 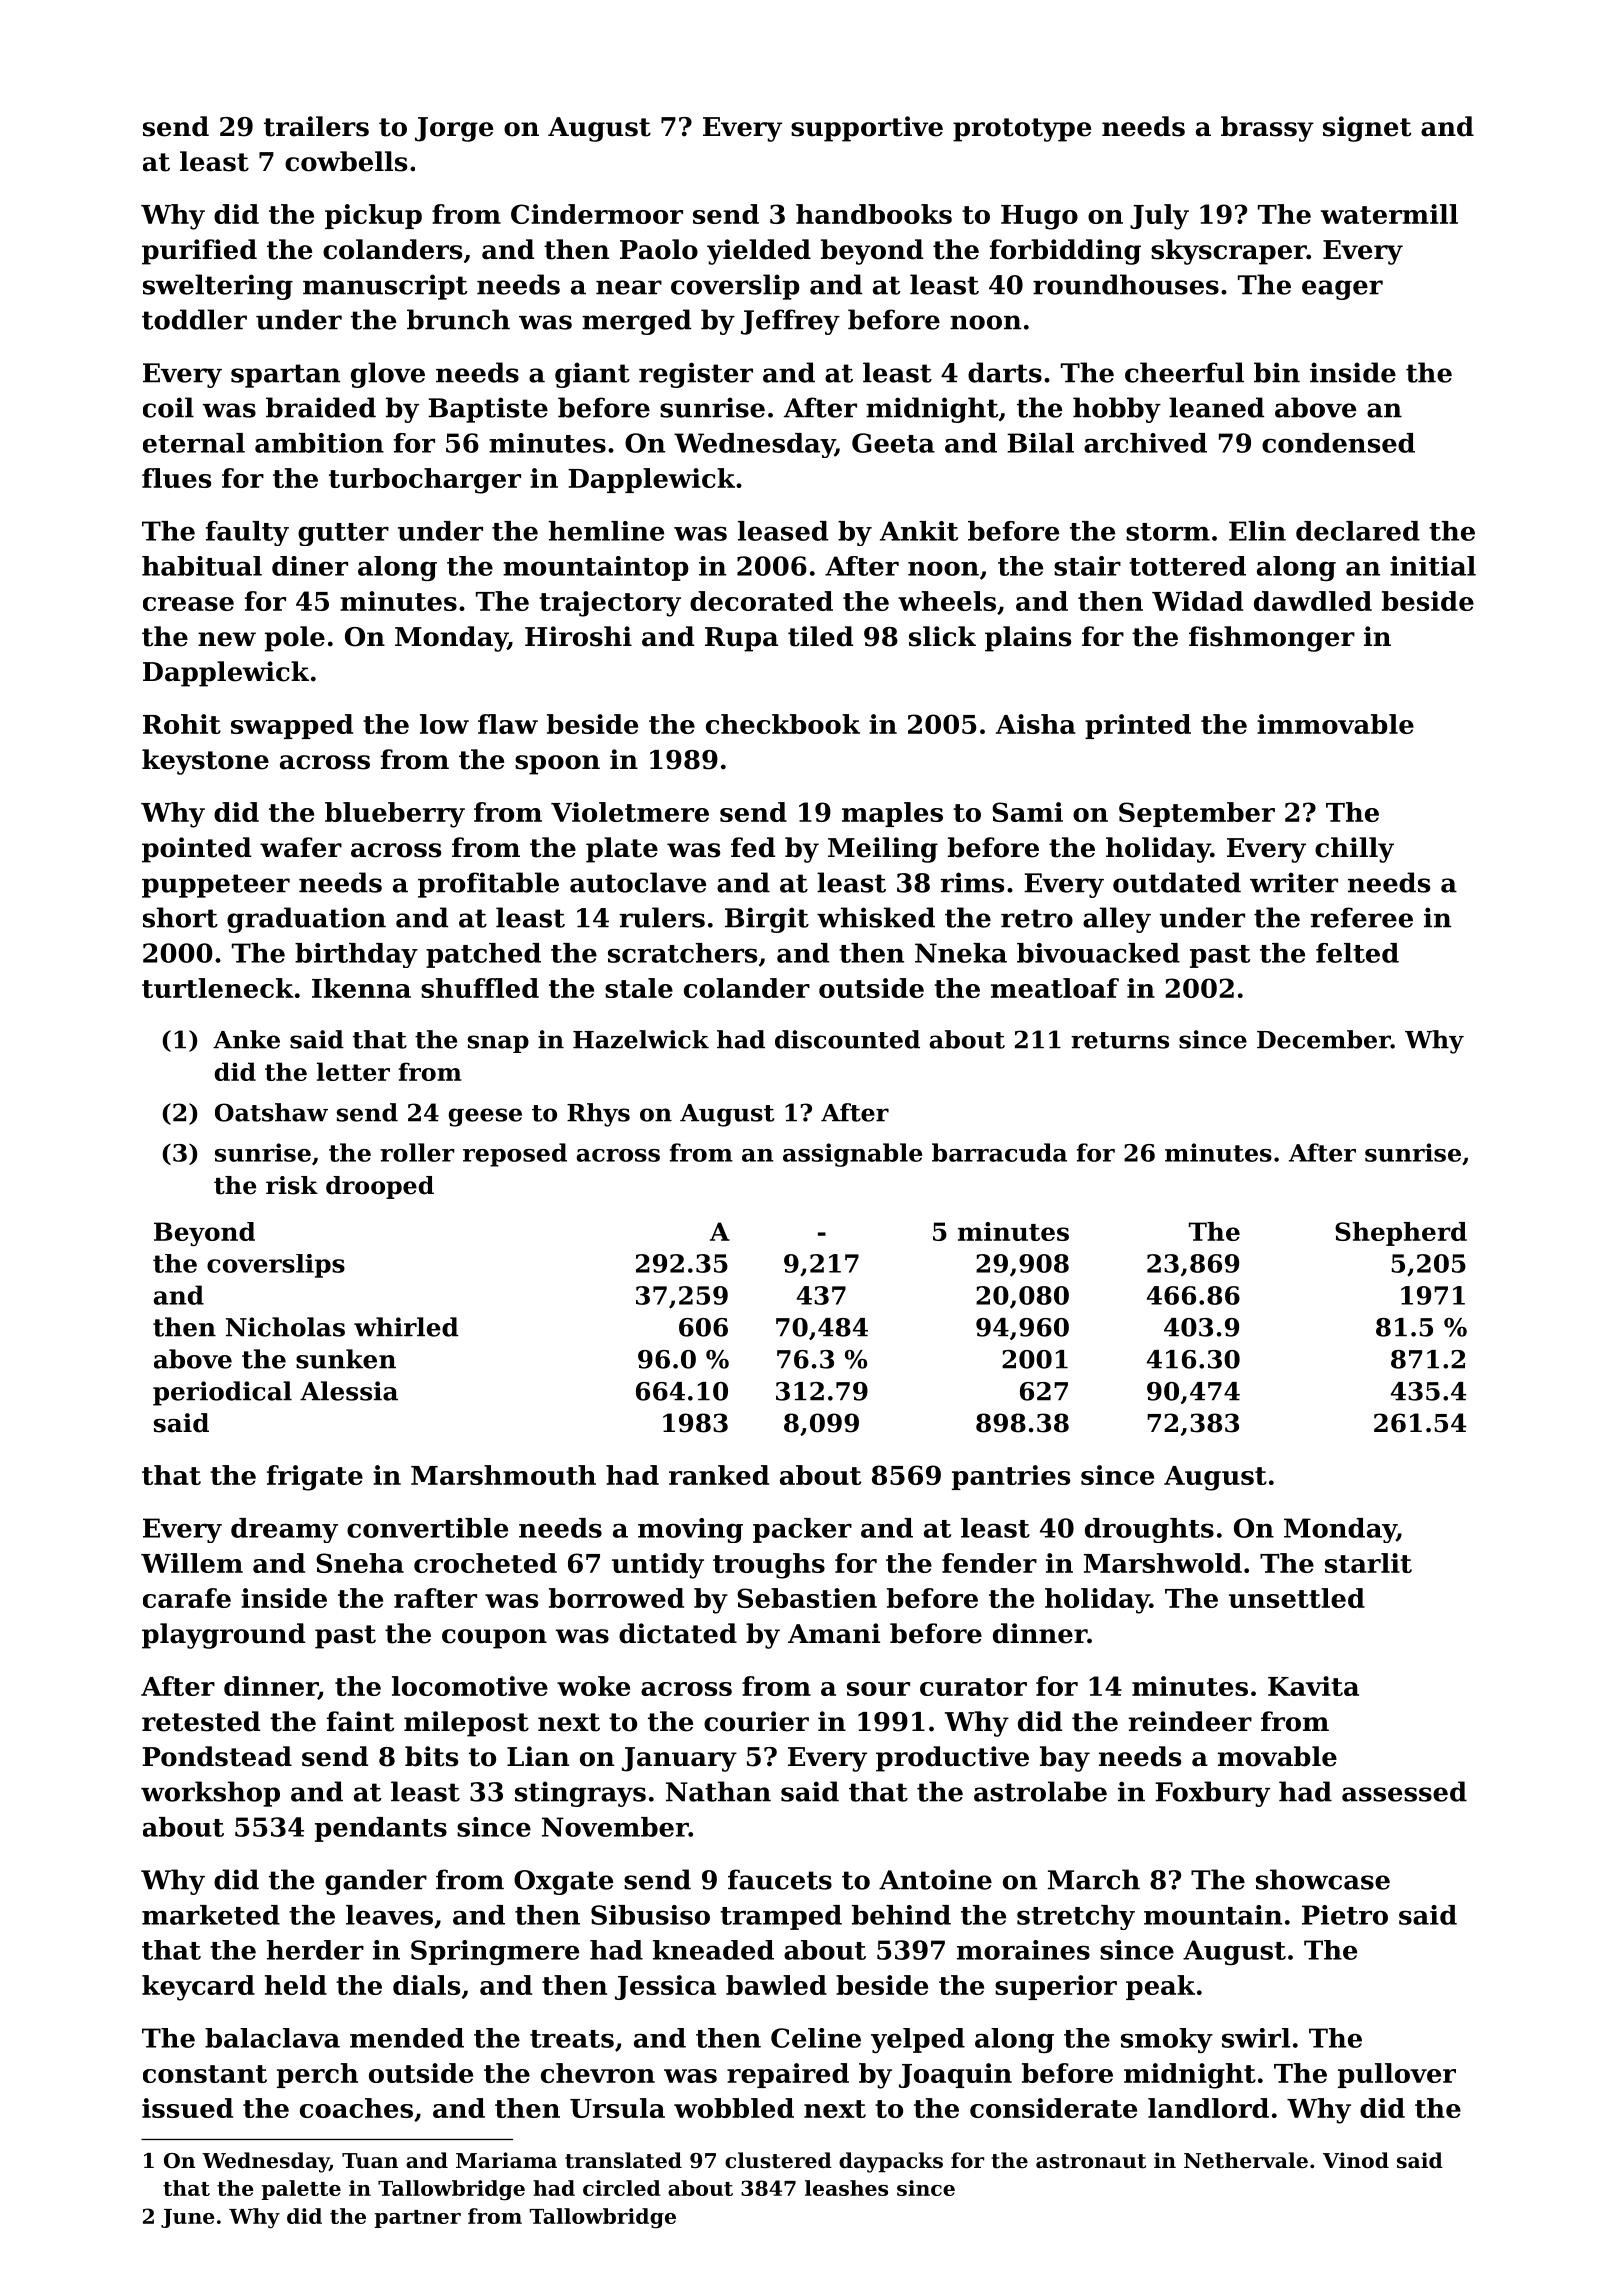 What do you see at coordinates (395, 815) in the screenshot?
I see `blueberry` at bounding box center [395, 815].
